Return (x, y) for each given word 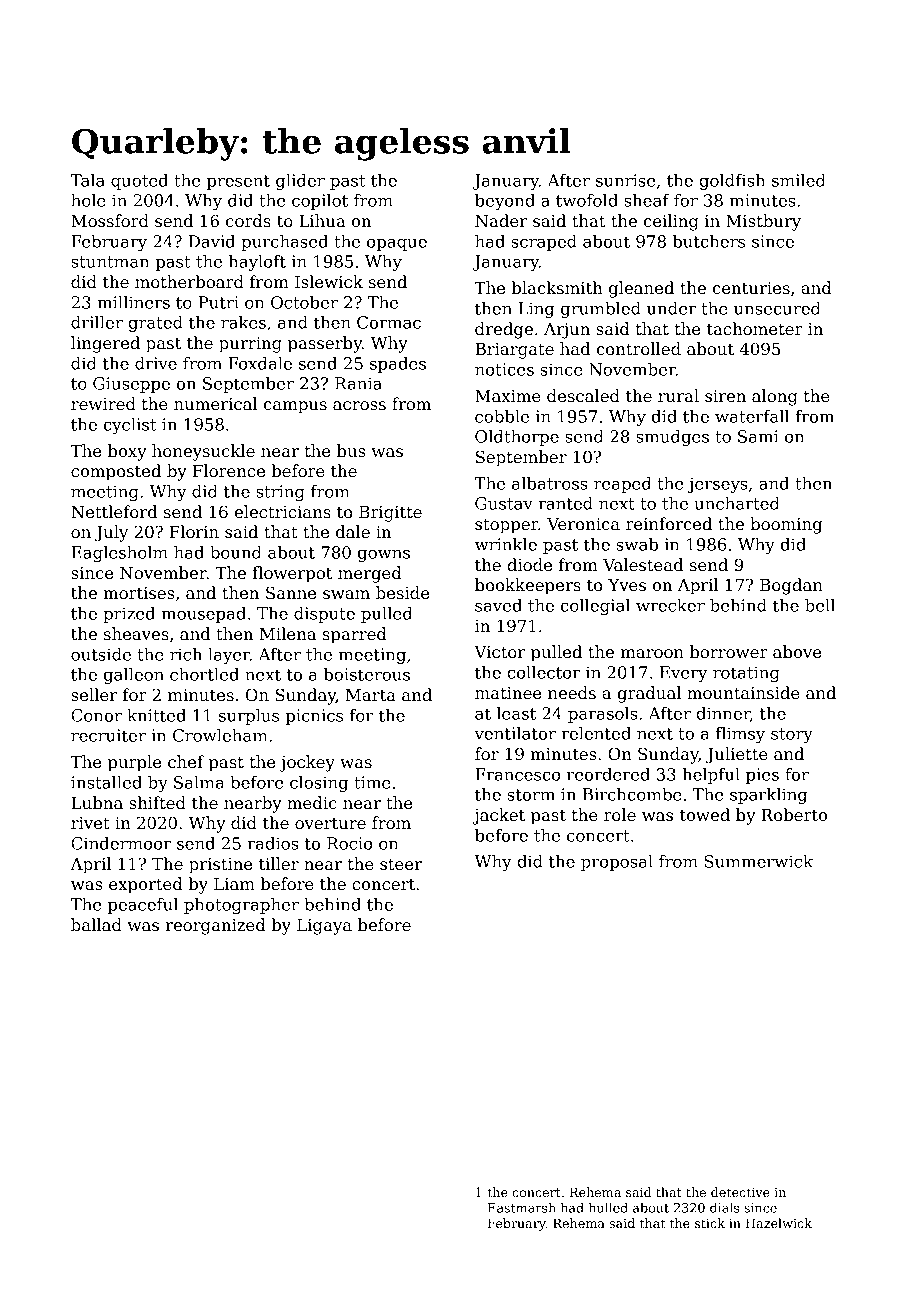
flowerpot (292, 574)
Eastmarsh (522, 1207)
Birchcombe (632, 794)
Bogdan (791, 586)
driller (97, 322)
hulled (608, 1207)
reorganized (215, 926)
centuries (751, 288)
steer (401, 865)
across (359, 406)
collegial (595, 607)
